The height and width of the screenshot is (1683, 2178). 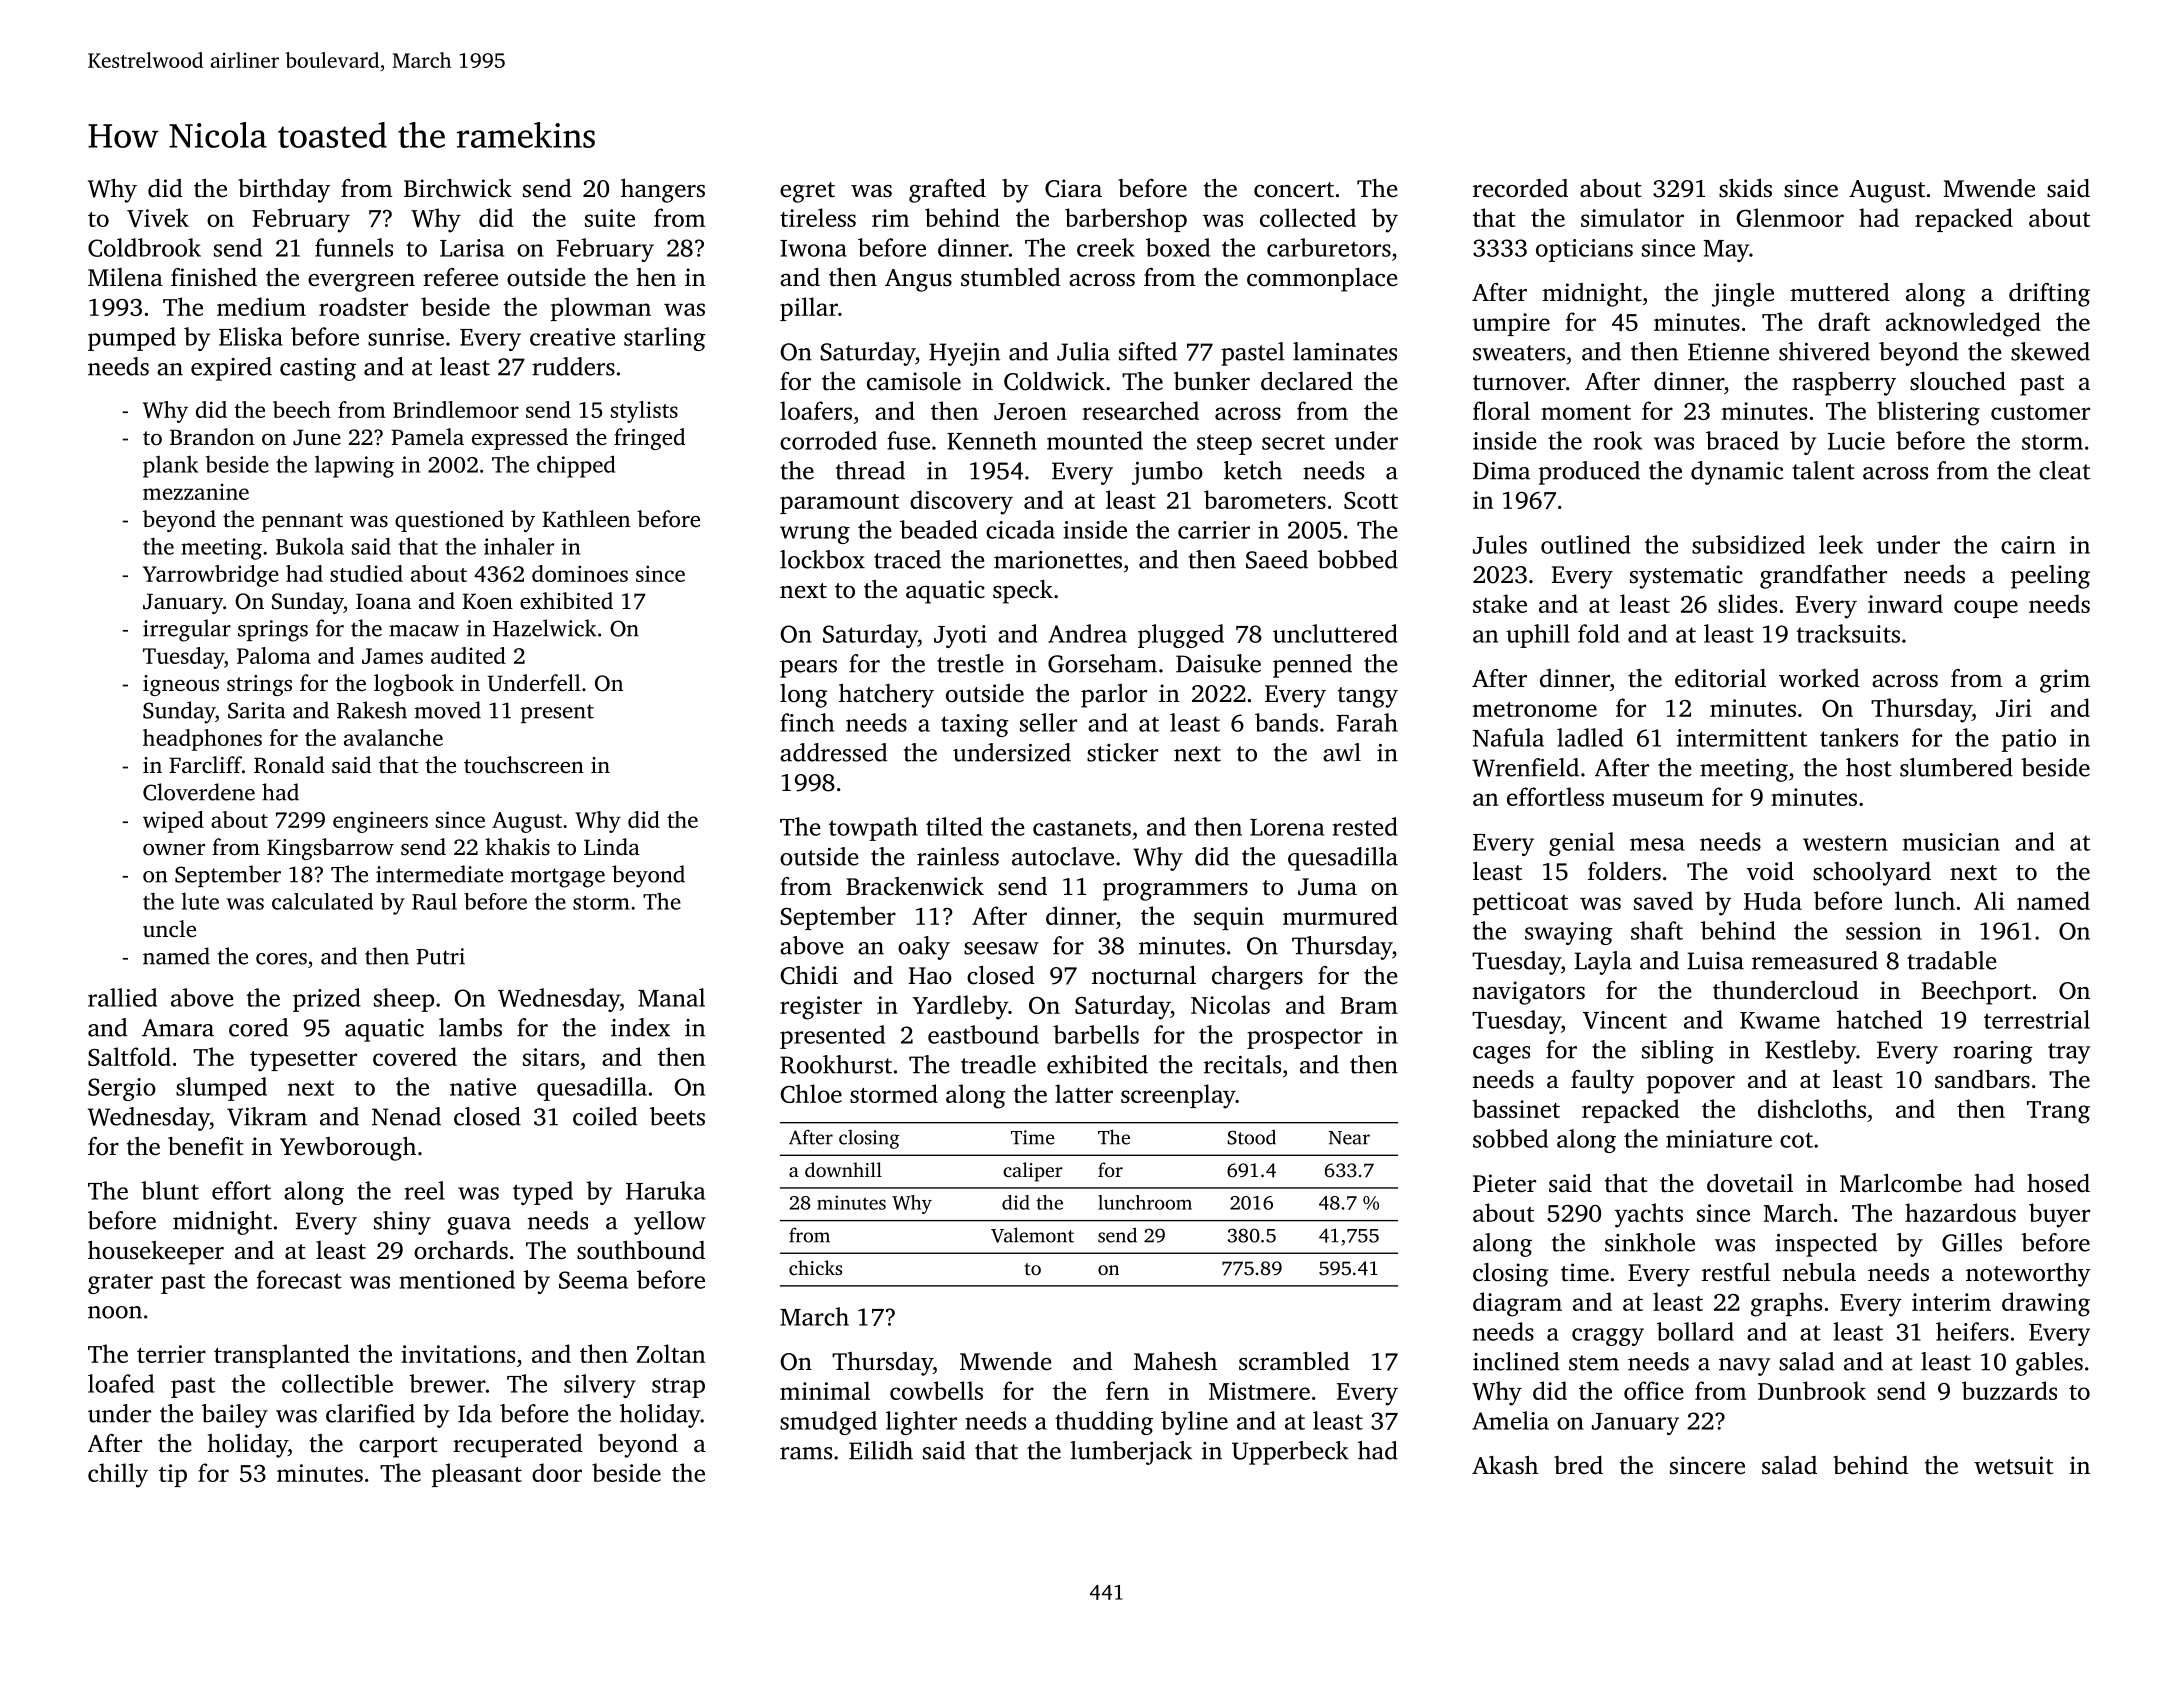 I want to click on sticker, so click(x=1122, y=752).
